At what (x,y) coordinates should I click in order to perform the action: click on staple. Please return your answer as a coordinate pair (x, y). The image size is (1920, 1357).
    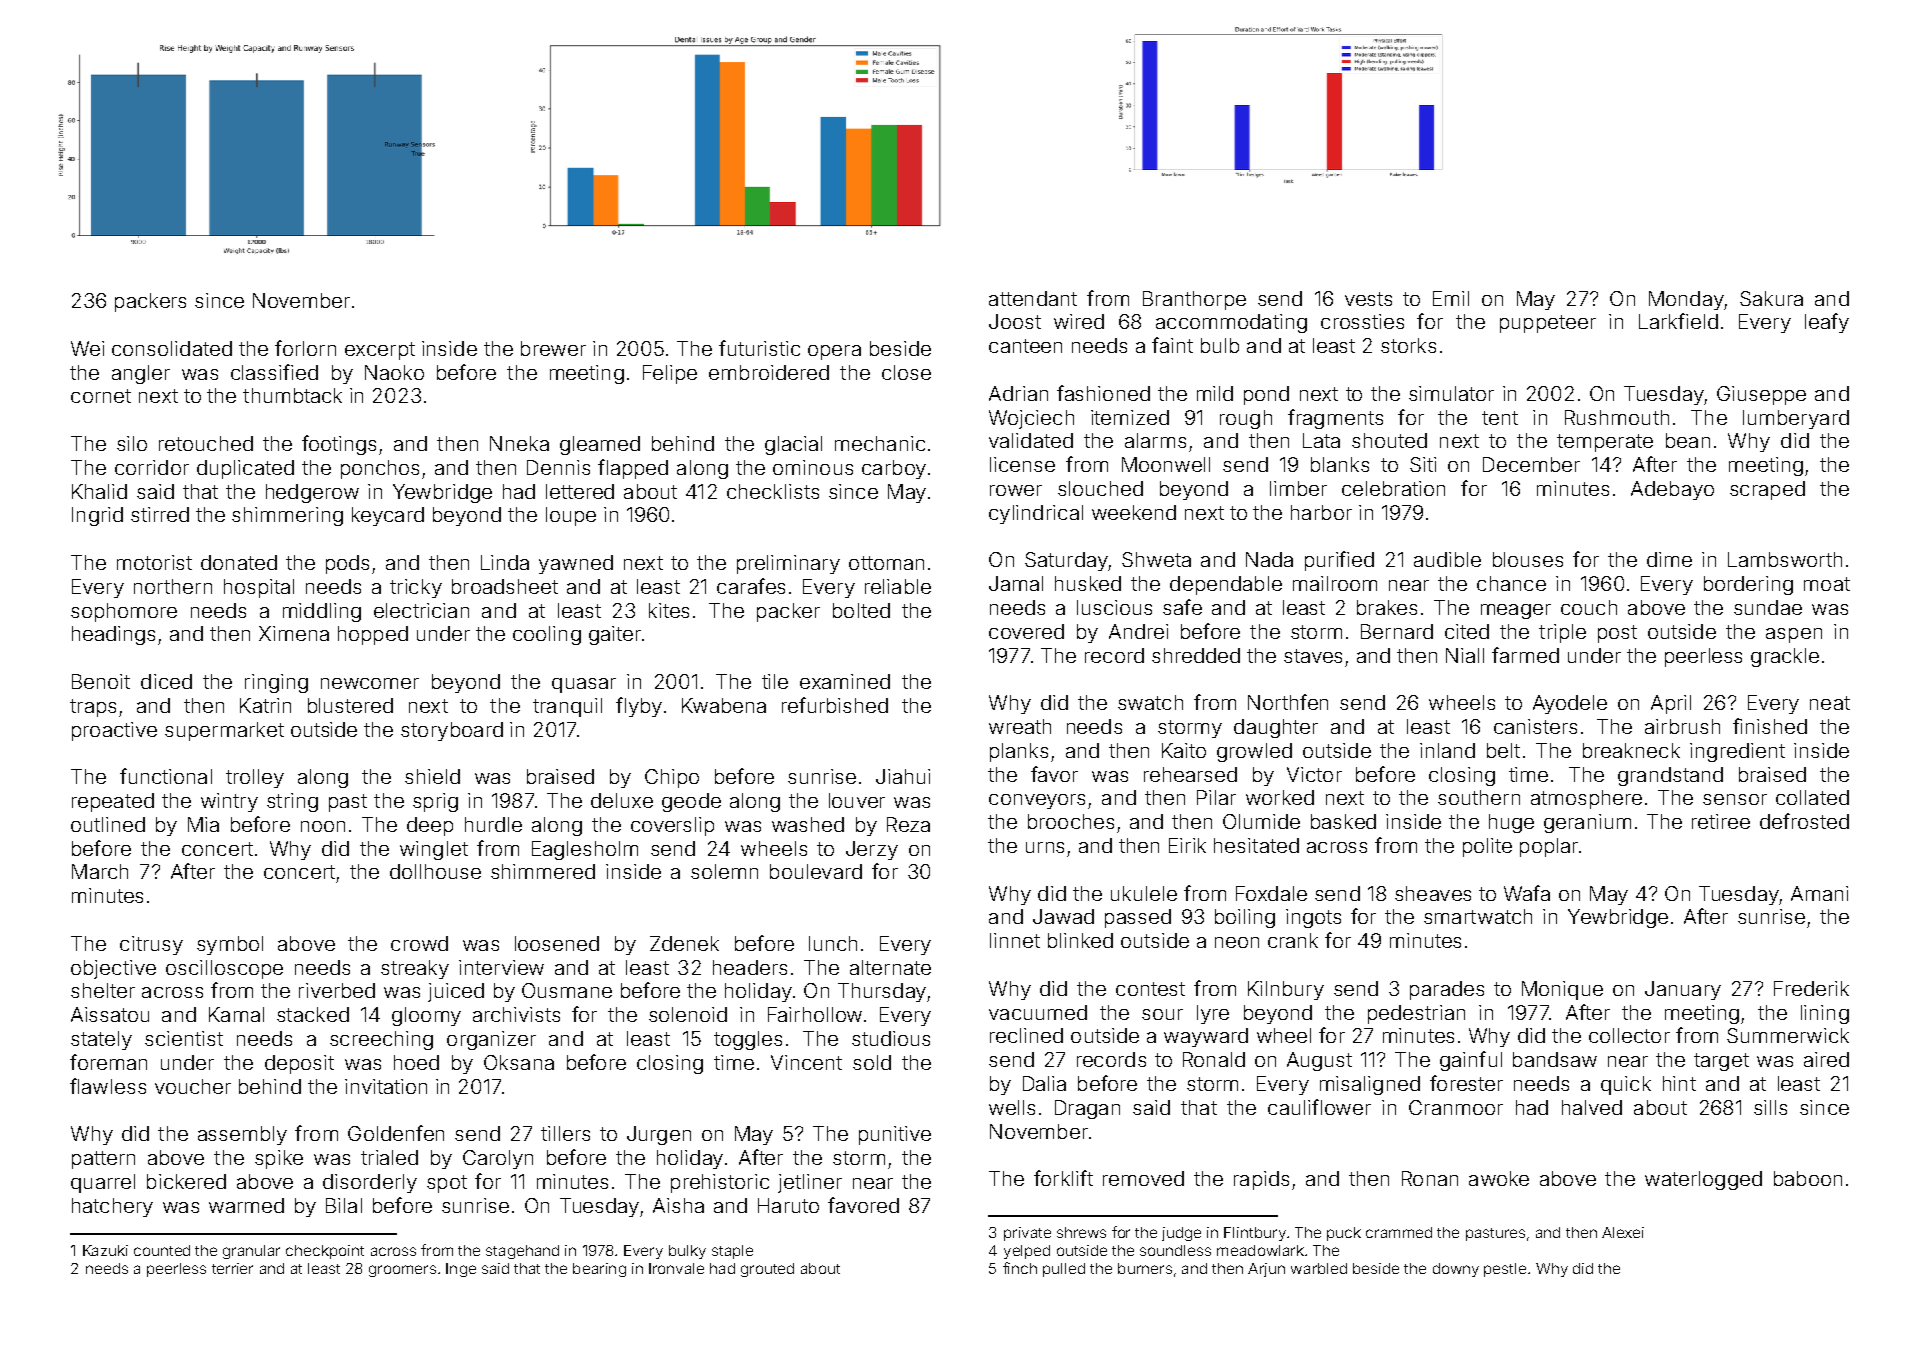
    Looking at the image, I should click on (732, 1252).
